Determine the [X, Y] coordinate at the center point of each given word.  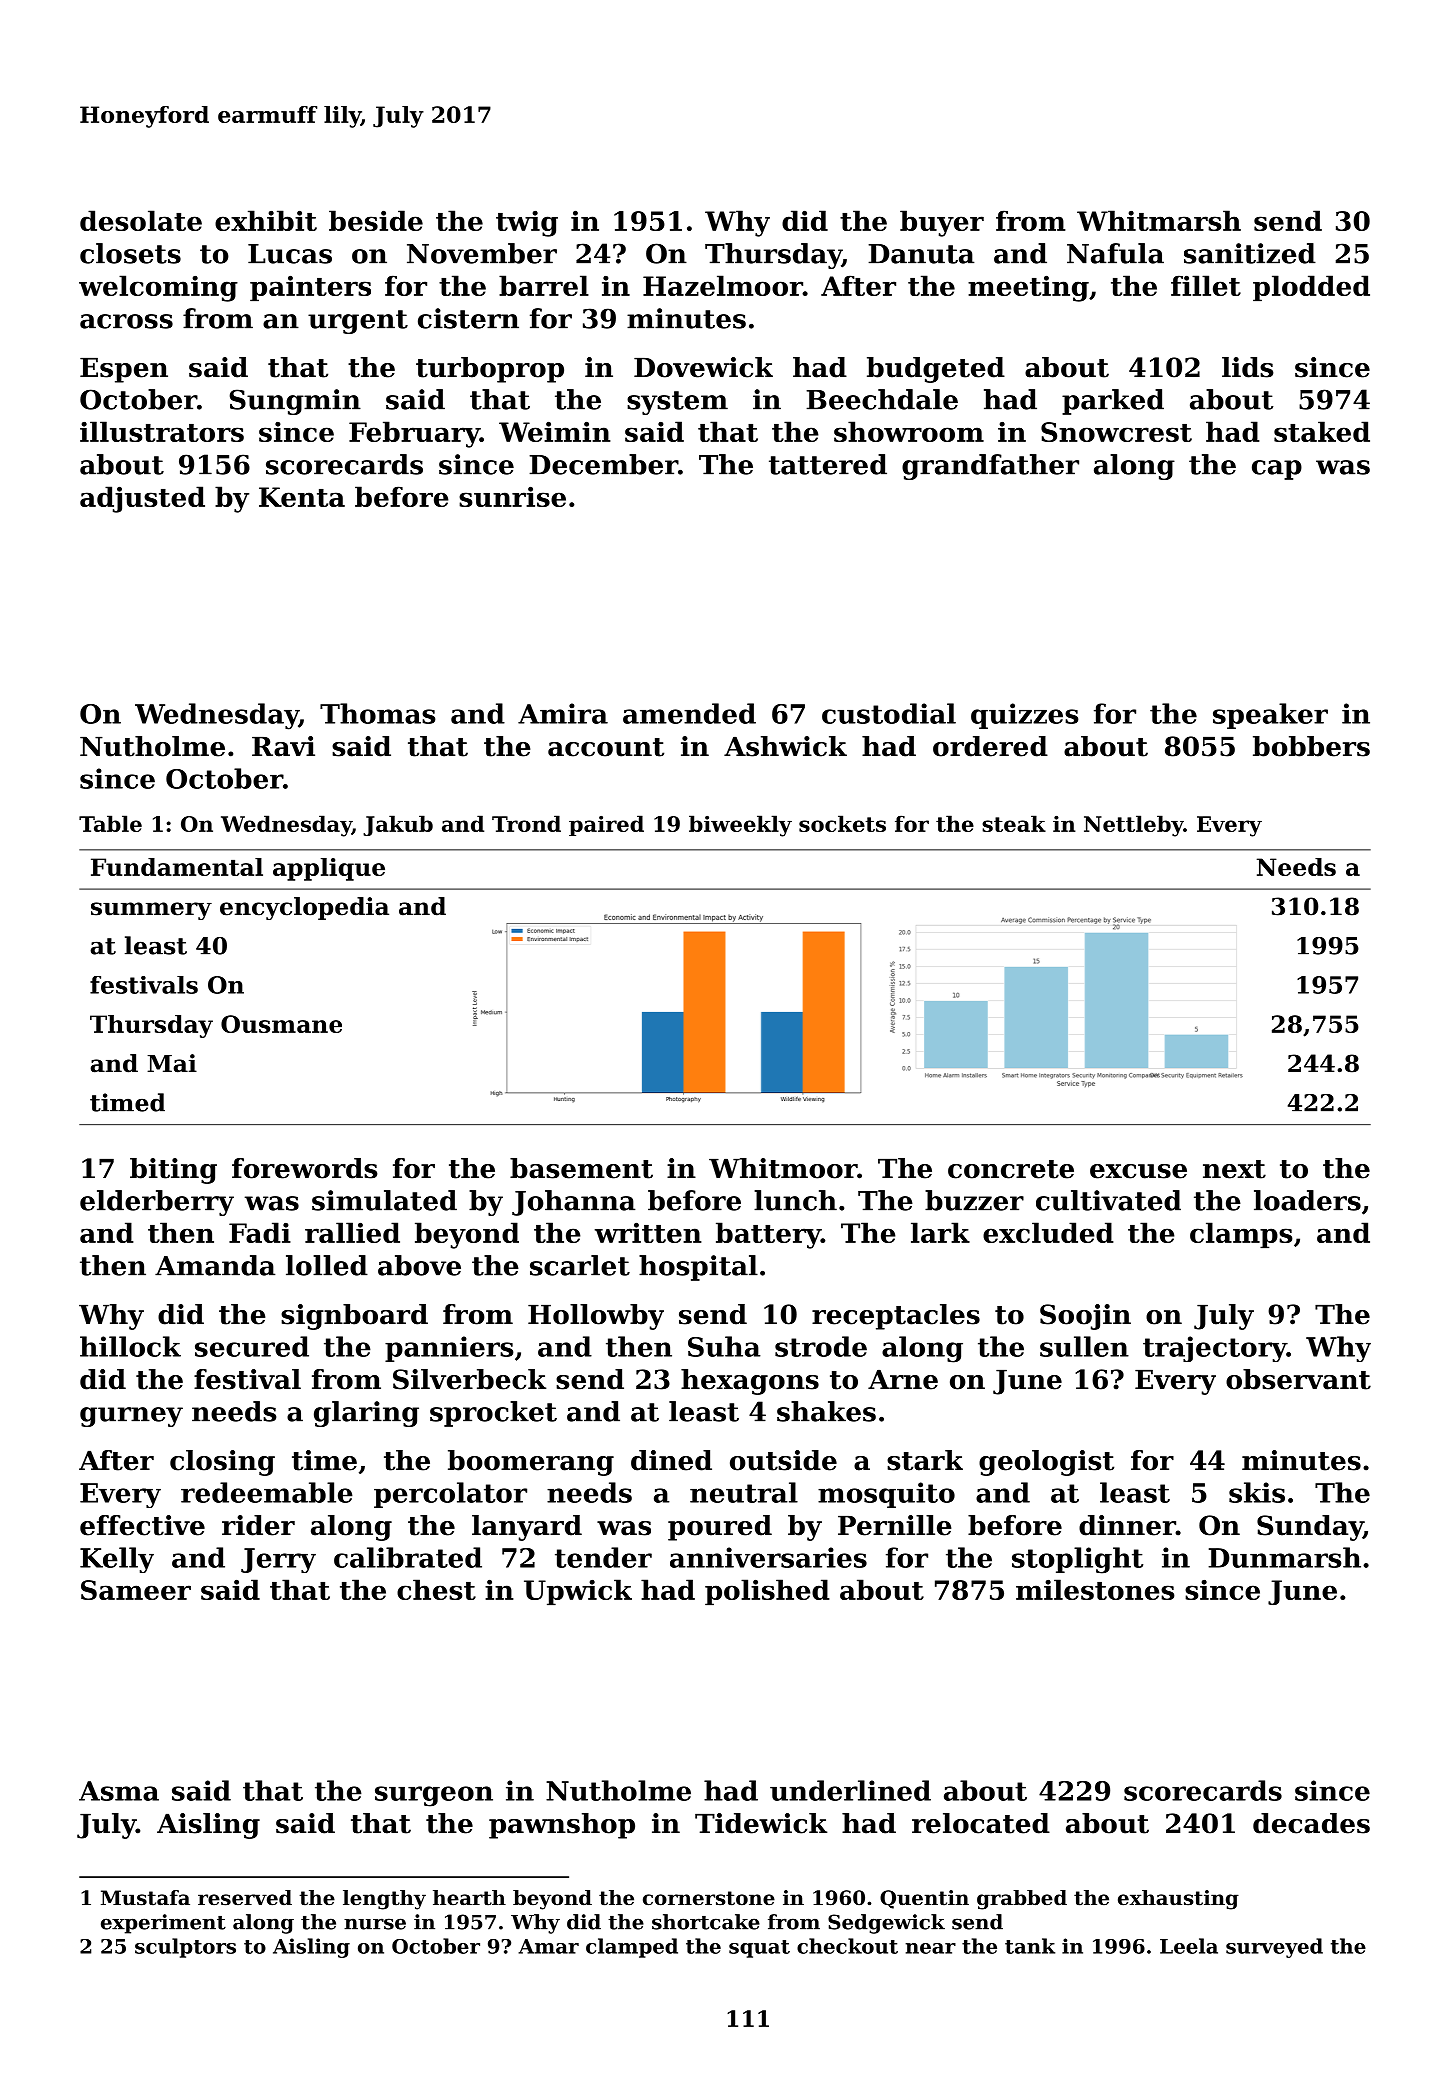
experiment [163, 1924]
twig [527, 224]
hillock [130, 1346]
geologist [1046, 1463]
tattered [828, 464]
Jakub [398, 825]
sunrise [512, 497]
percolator [450, 1495]
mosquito [886, 1495]
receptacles [896, 1317]
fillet [1206, 285]
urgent [358, 322]
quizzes [1025, 716]
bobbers [1311, 746]
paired [606, 825]
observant [1298, 1379]
